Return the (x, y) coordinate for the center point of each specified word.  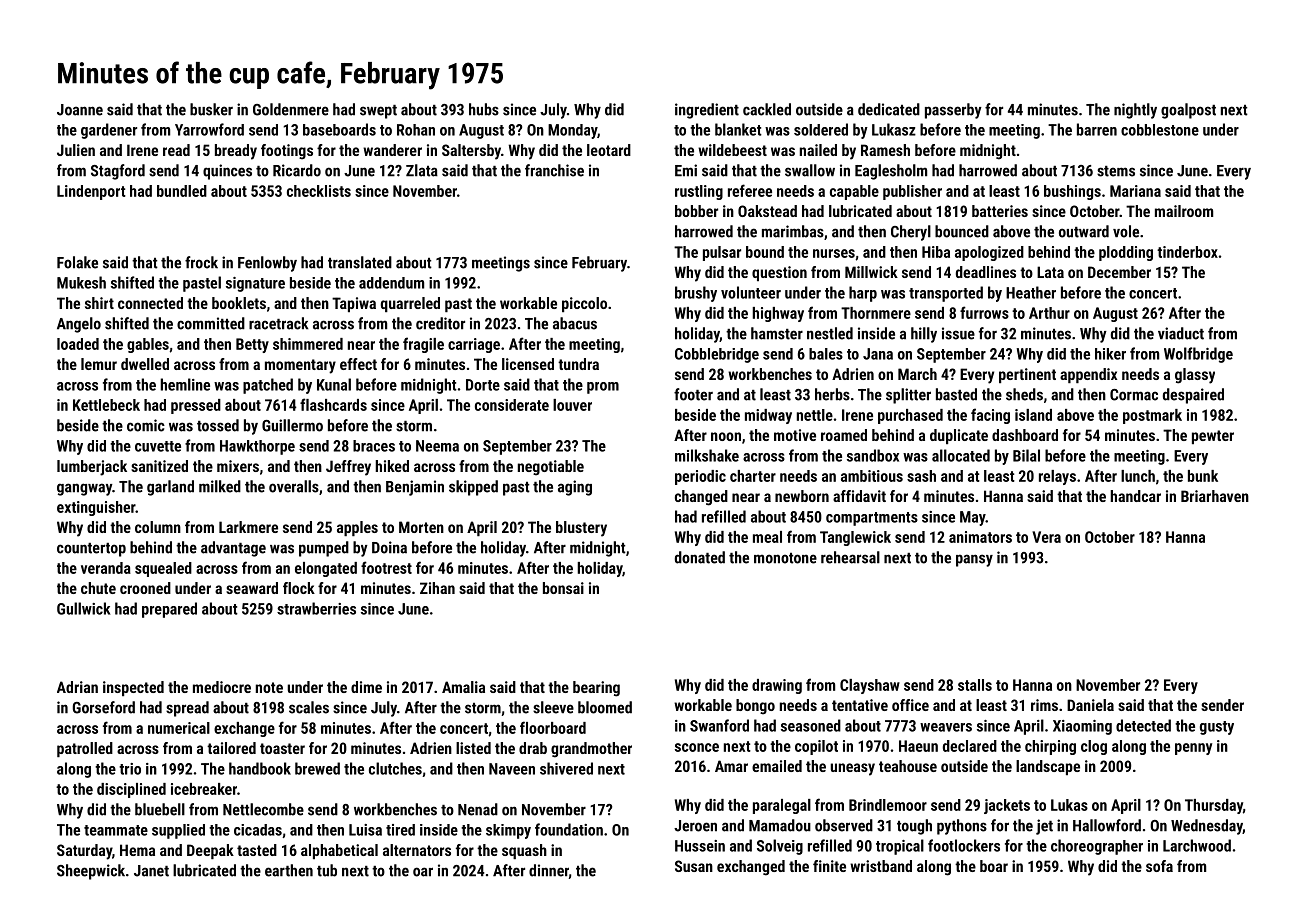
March (917, 374)
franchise (554, 170)
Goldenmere (291, 109)
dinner (549, 870)
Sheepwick (91, 872)
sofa (1159, 866)
